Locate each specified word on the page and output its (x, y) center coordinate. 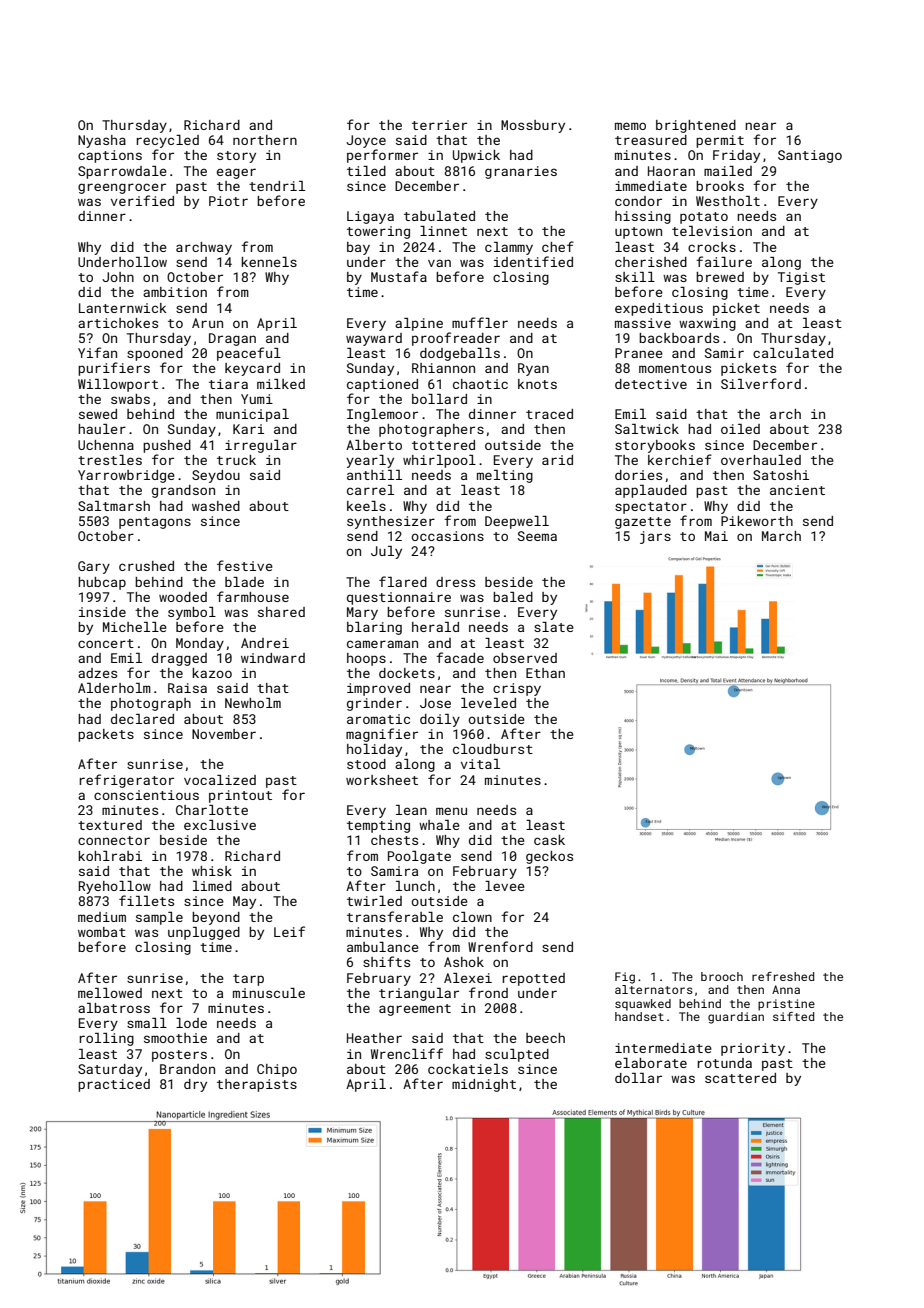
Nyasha (102, 141)
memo (630, 126)
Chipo (277, 1070)
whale (439, 825)
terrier (439, 125)
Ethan (545, 673)
